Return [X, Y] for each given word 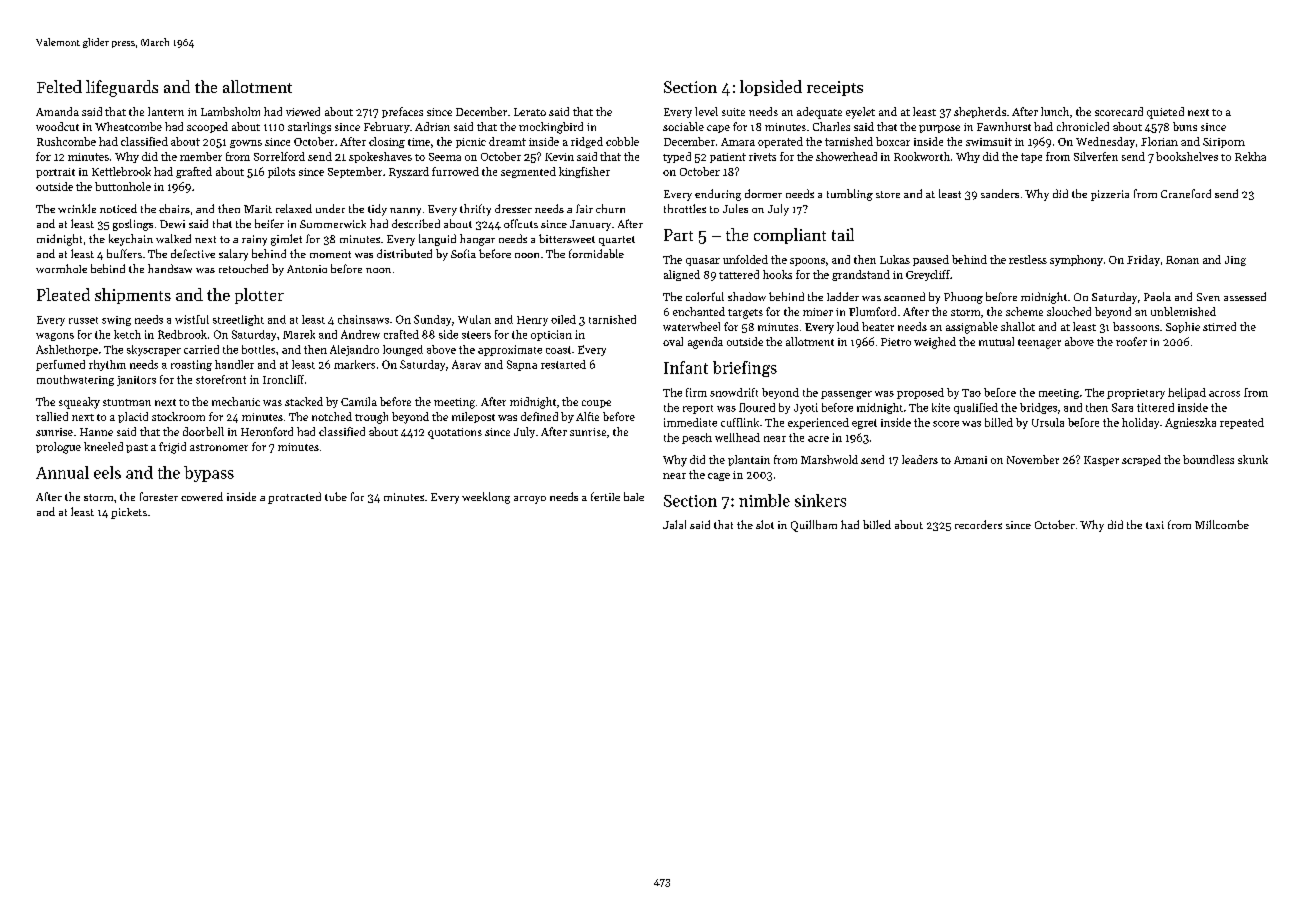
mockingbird [551, 128]
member [201, 156]
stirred [1219, 326]
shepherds [980, 112]
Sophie [1183, 327]
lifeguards [122, 88]
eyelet [860, 113]
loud [848, 326]
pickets [129, 513]
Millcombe [1222, 524]
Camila [359, 401]
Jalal [674, 524]
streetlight [238, 320]
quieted [1165, 113]
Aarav [466, 364]
